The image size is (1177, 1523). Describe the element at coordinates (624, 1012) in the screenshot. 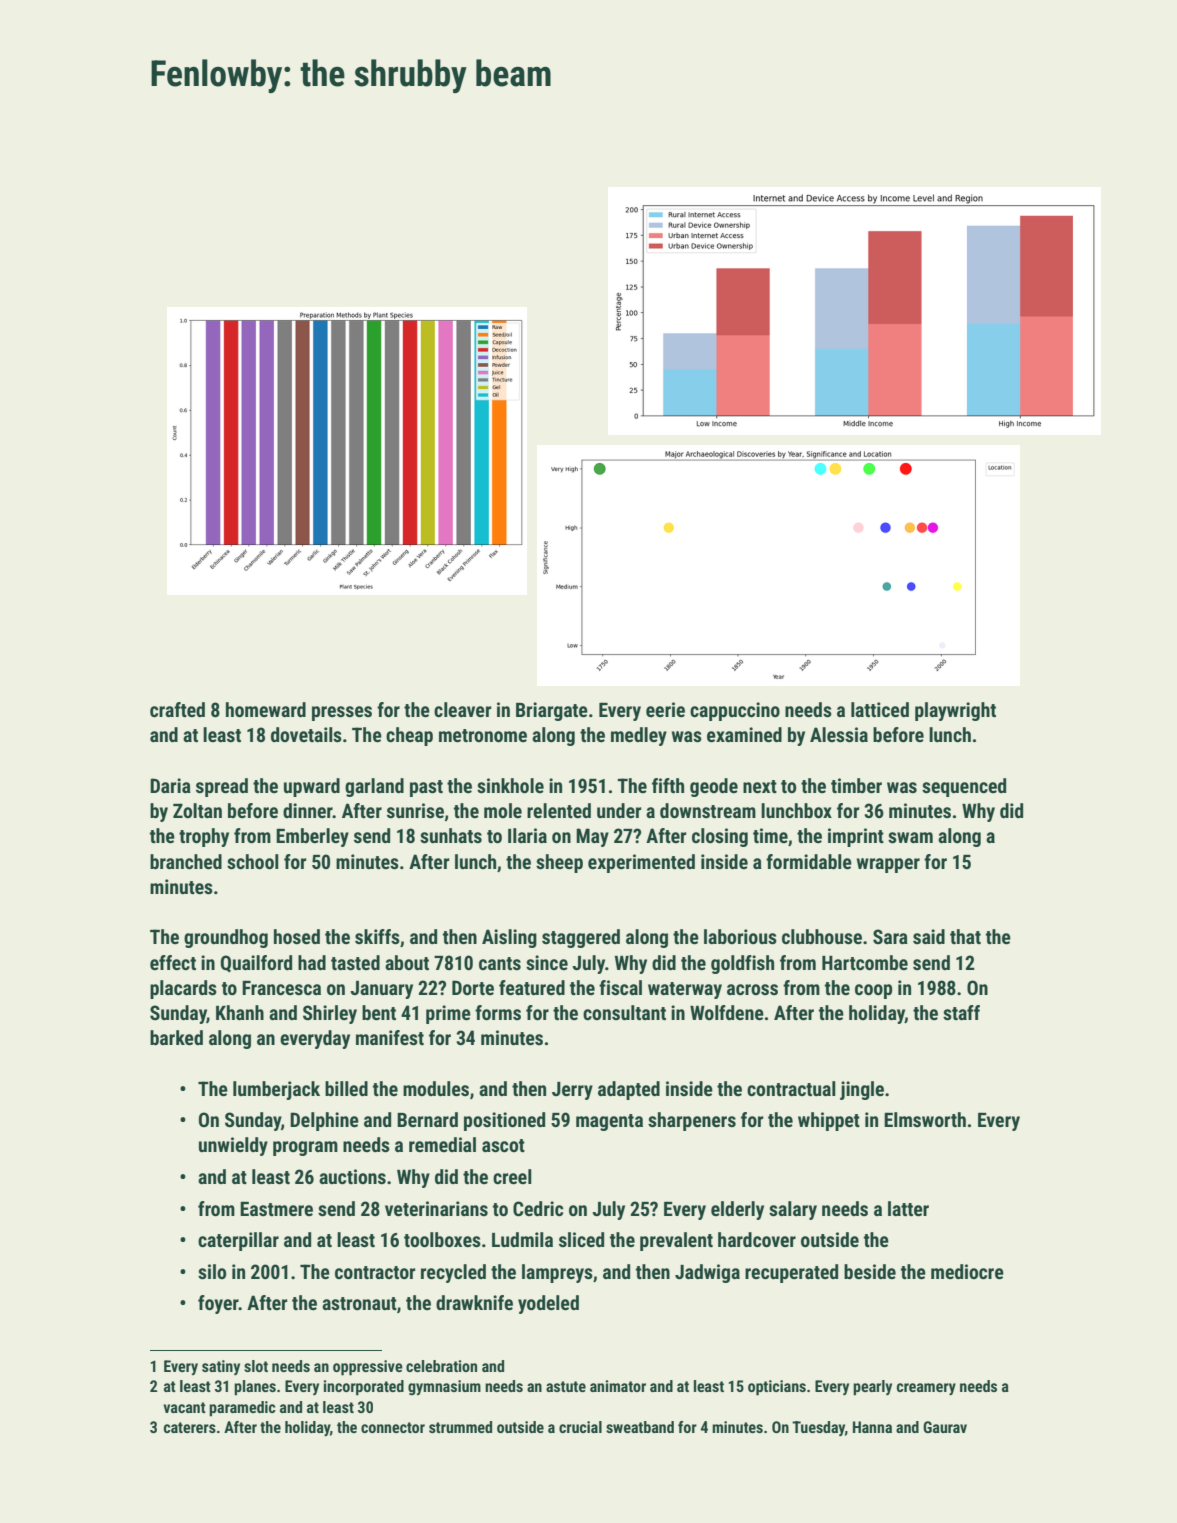

I see `consultant` at that location.
